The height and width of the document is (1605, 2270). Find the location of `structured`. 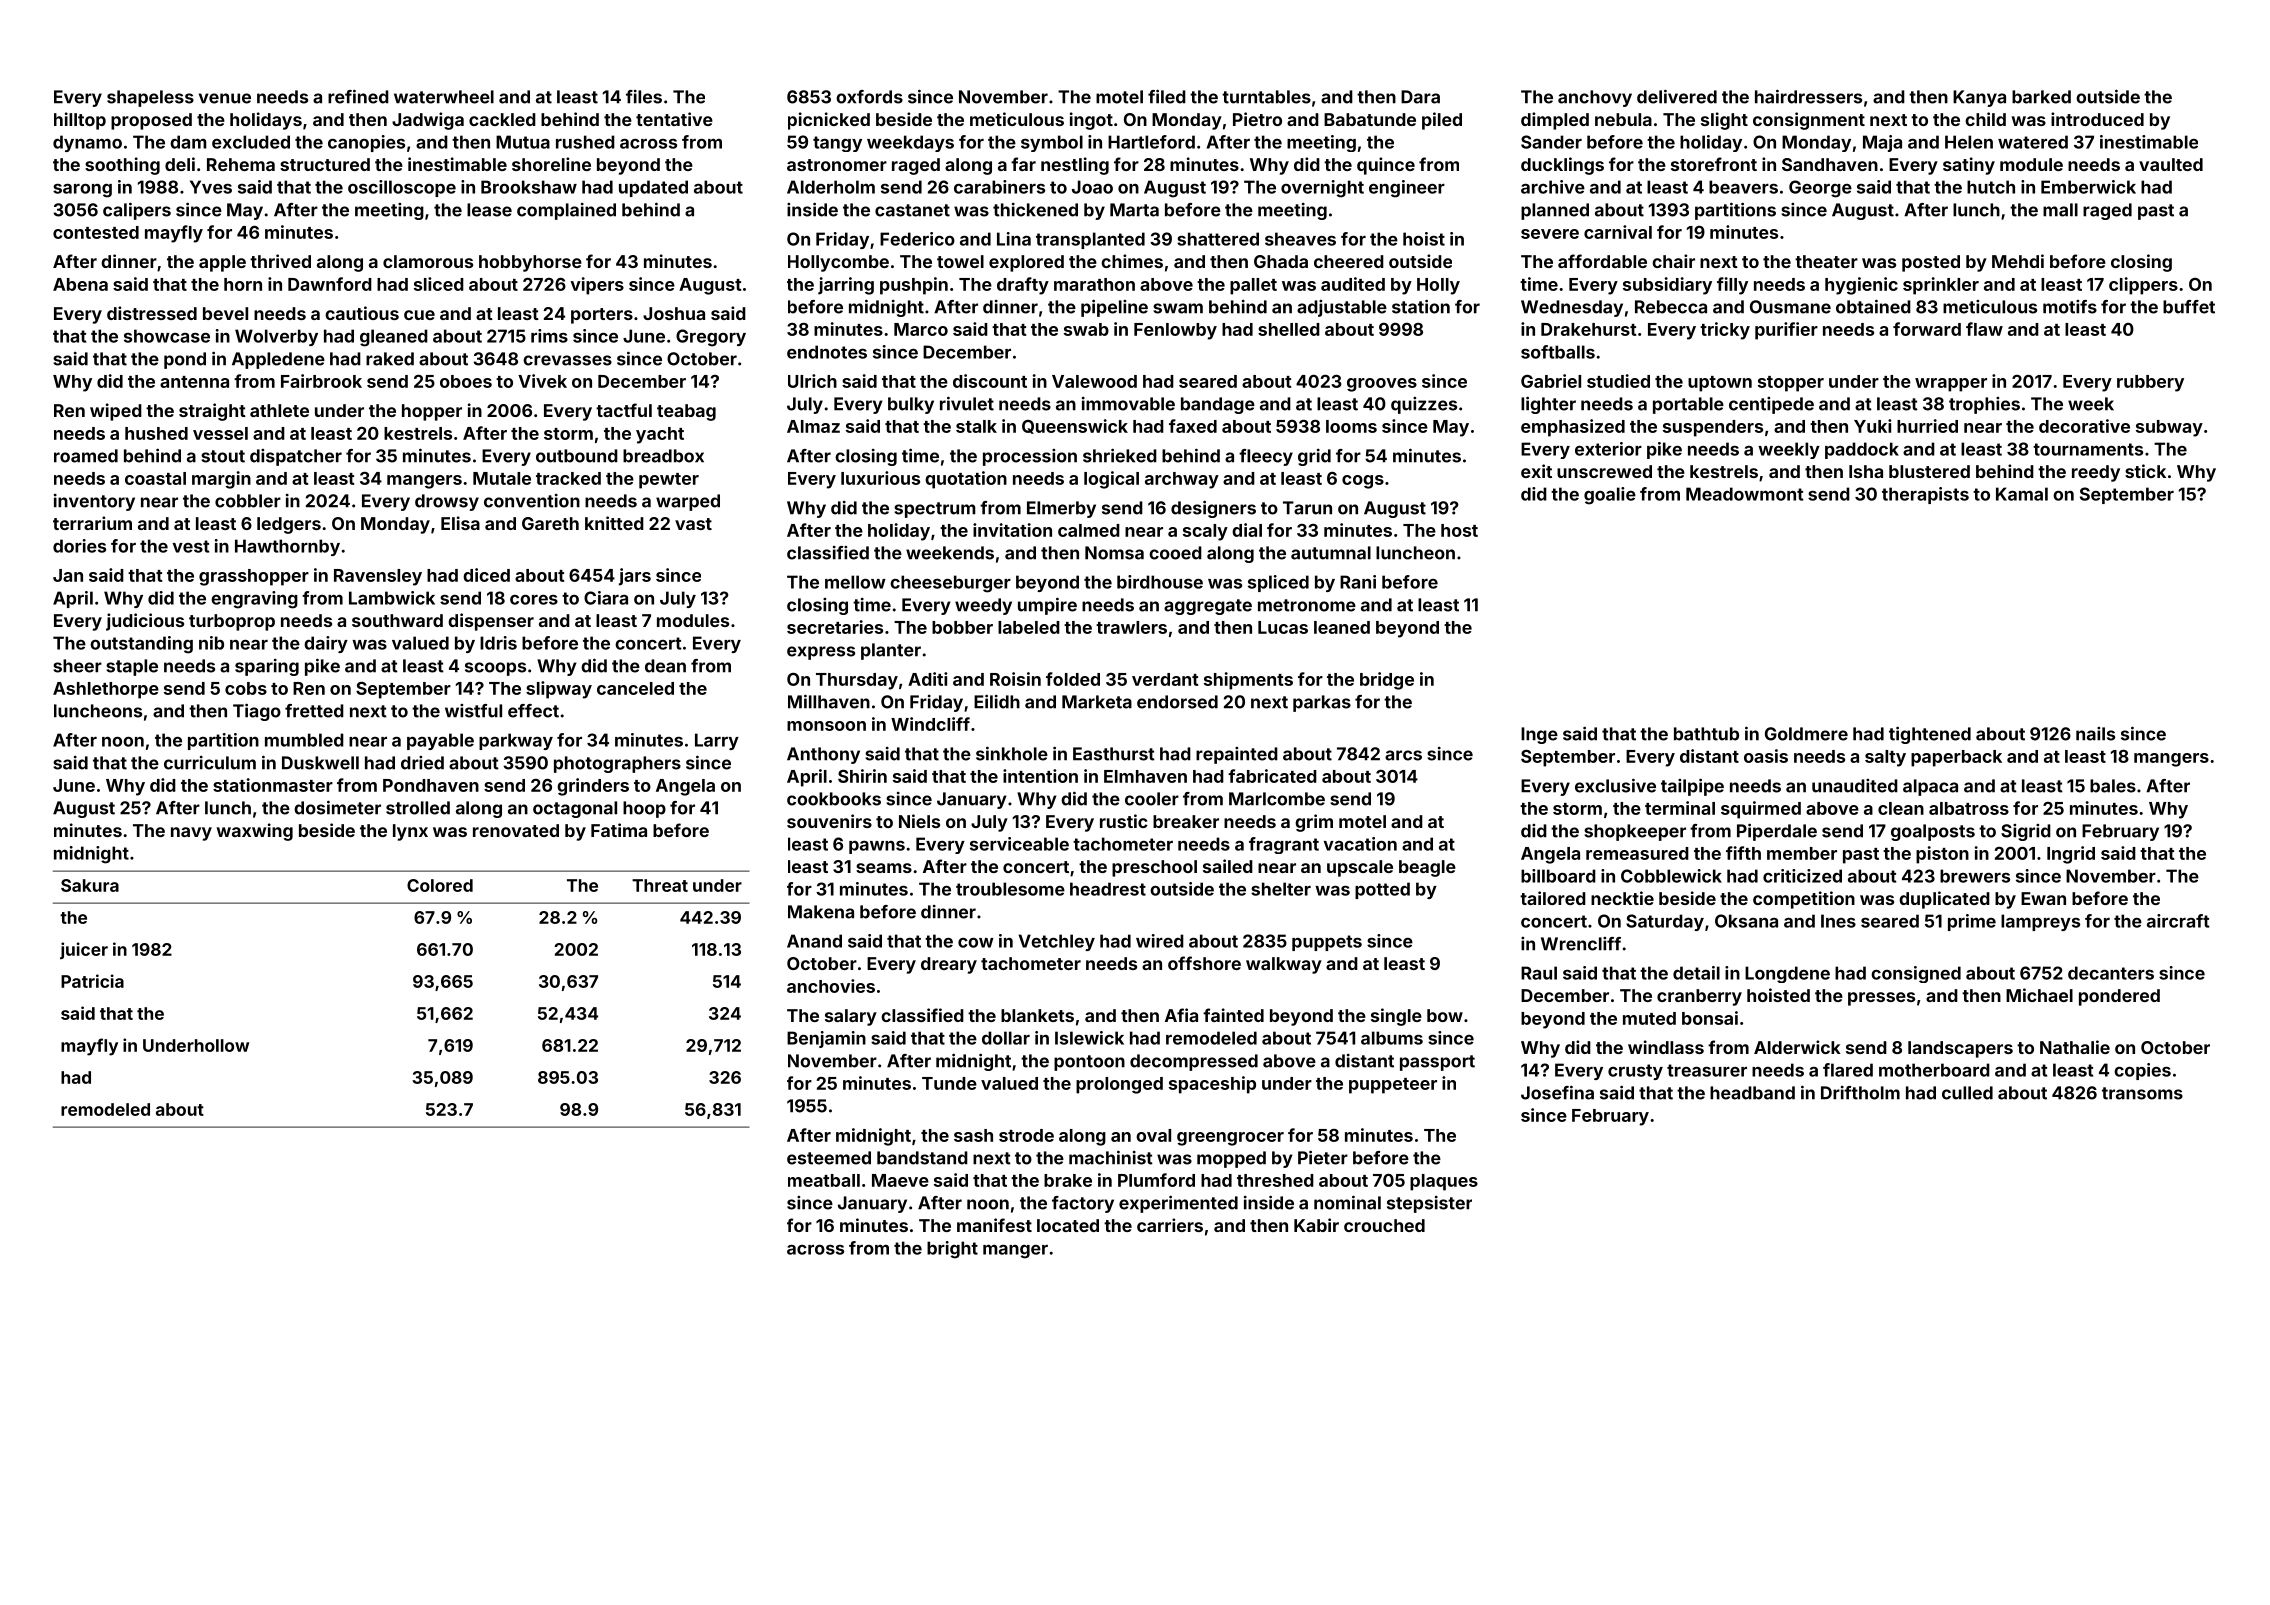

structured is located at coordinates (325, 164).
